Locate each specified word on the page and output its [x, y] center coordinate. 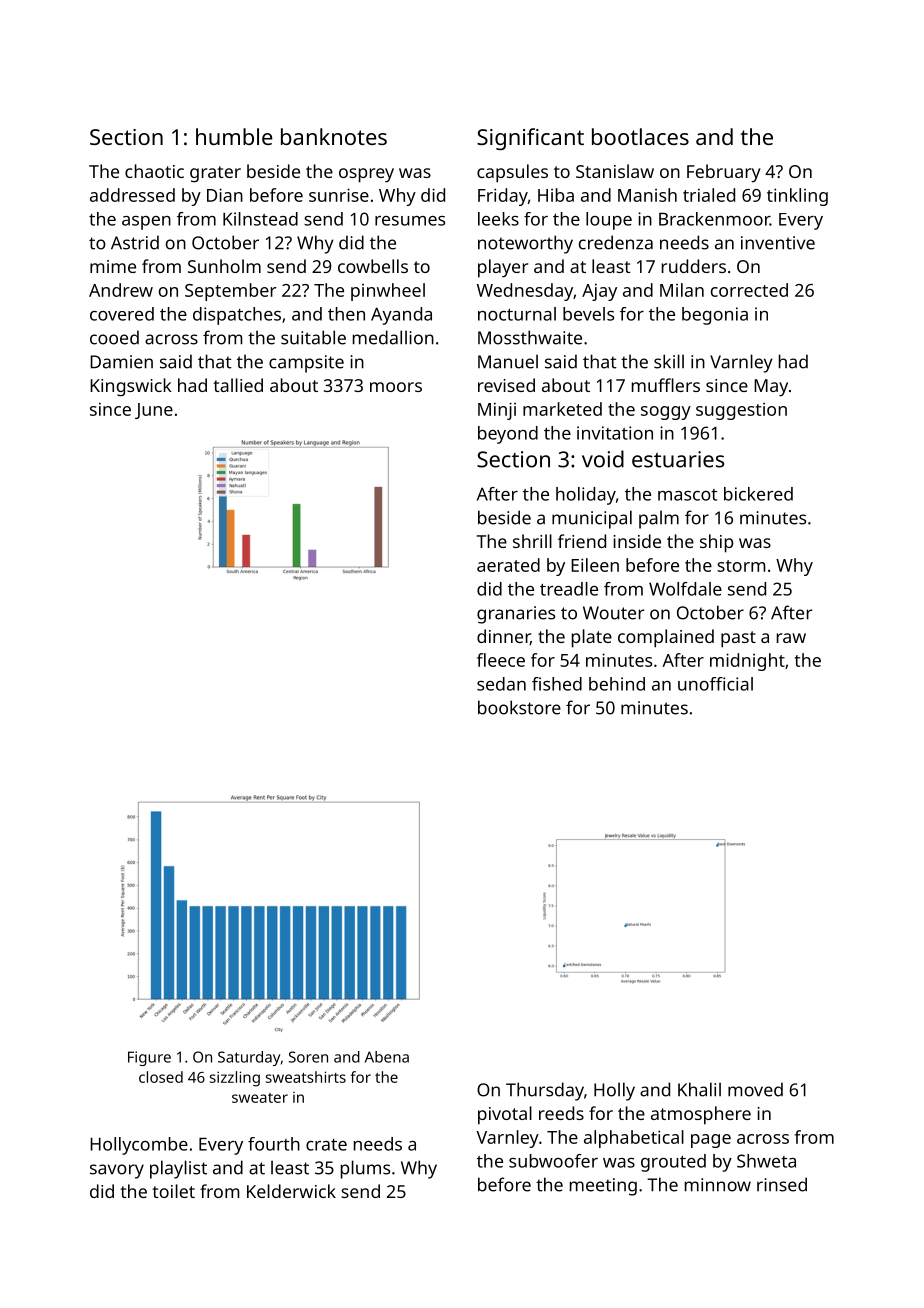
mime [113, 266]
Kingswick [131, 387]
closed [161, 1077]
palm [659, 519]
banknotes [334, 136]
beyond [508, 435]
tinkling [797, 197]
